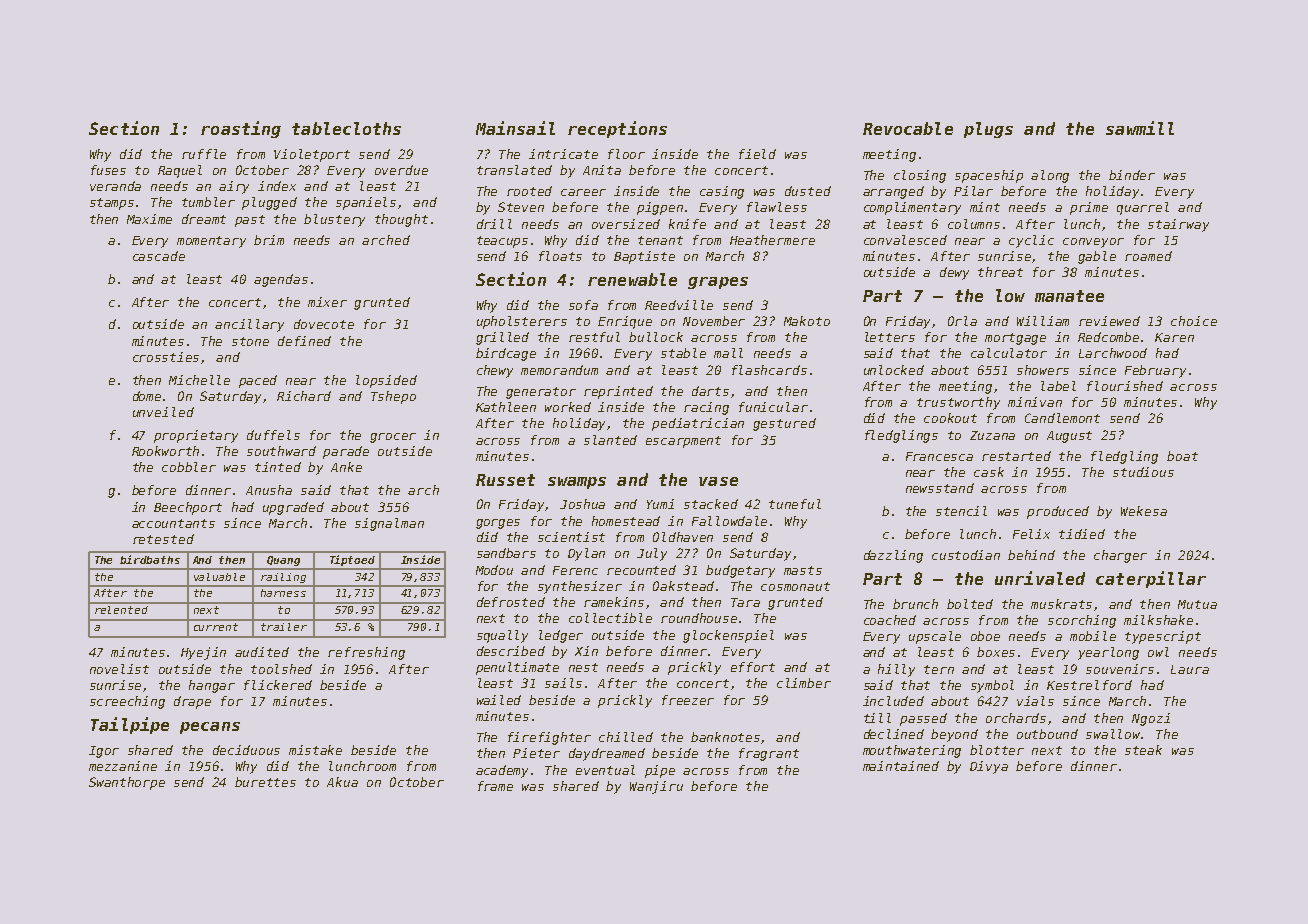  I want to click on translated, so click(514, 170).
